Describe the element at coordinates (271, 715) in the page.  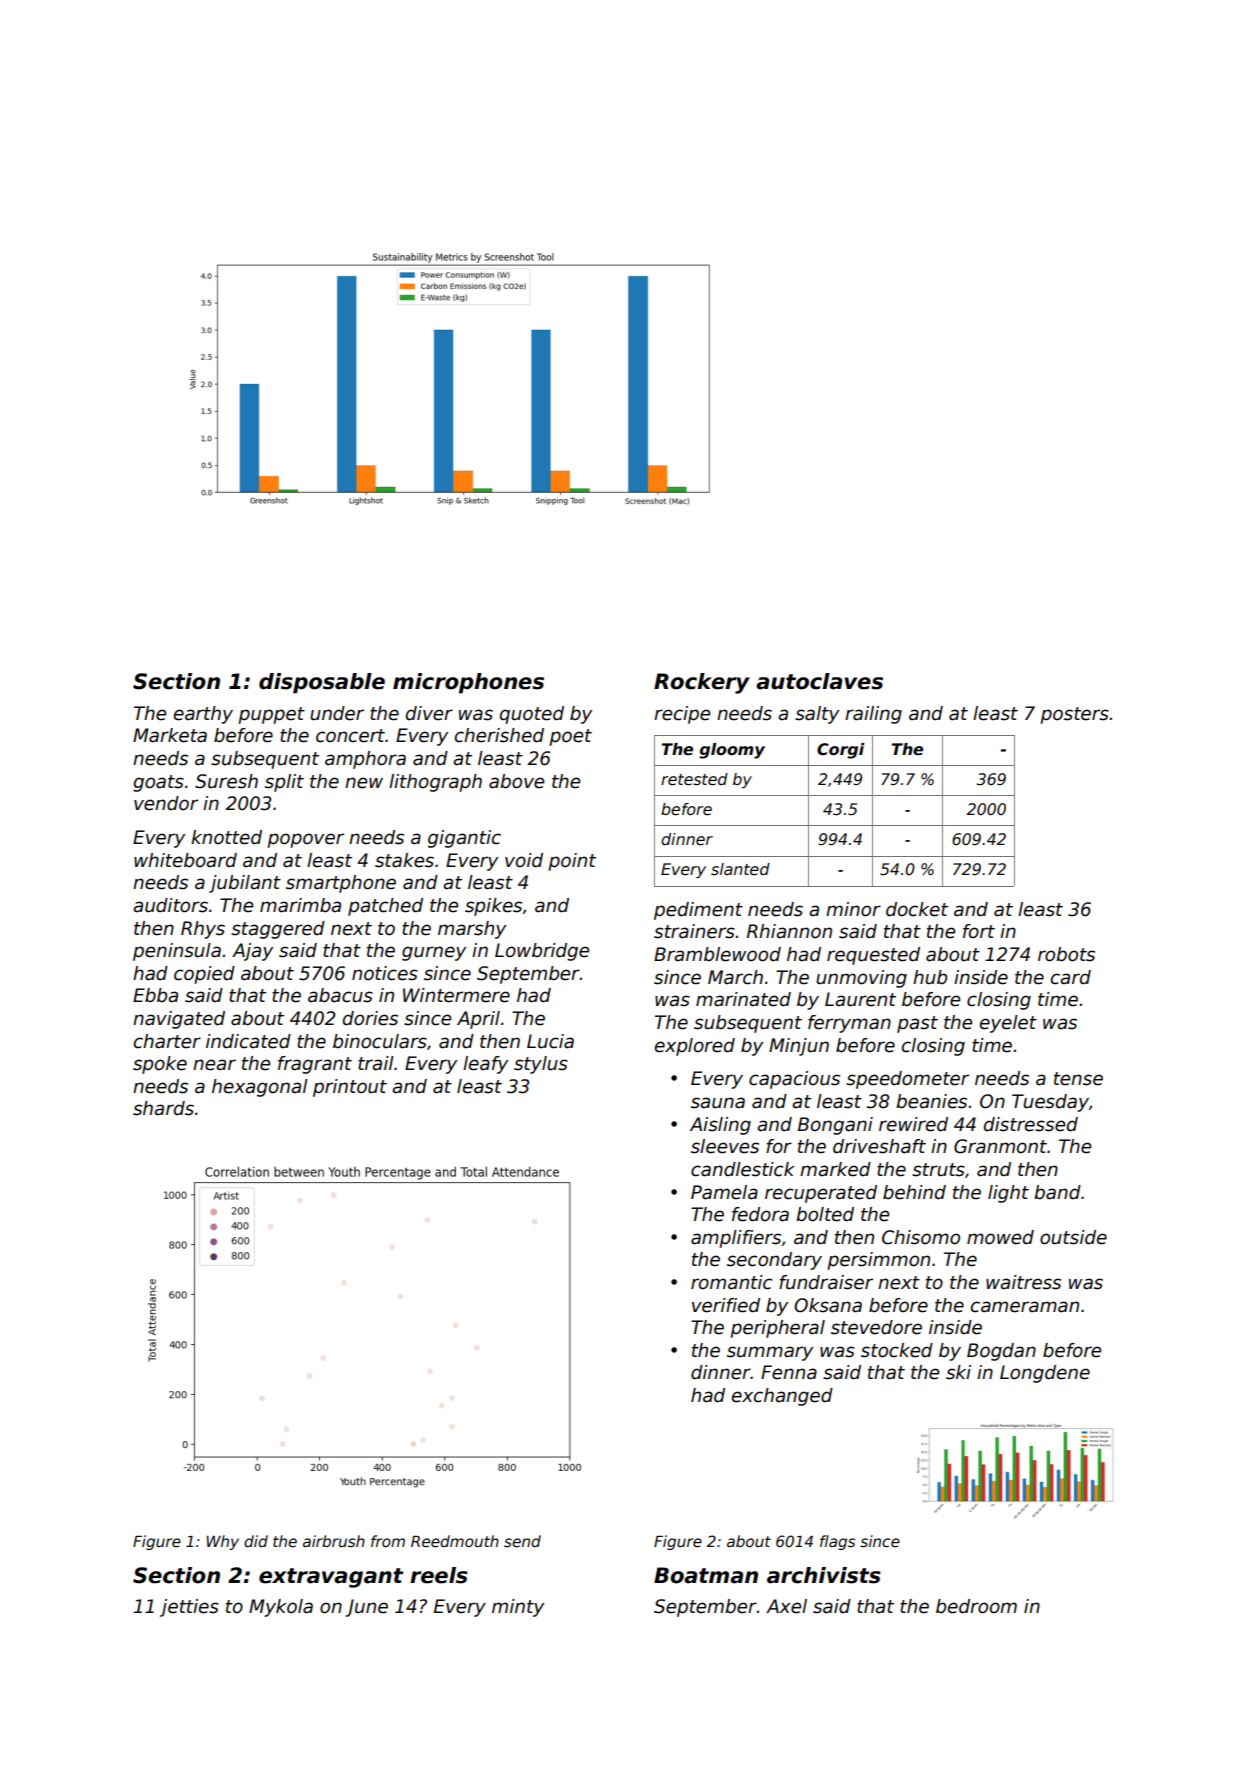
I see `puppet` at that location.
